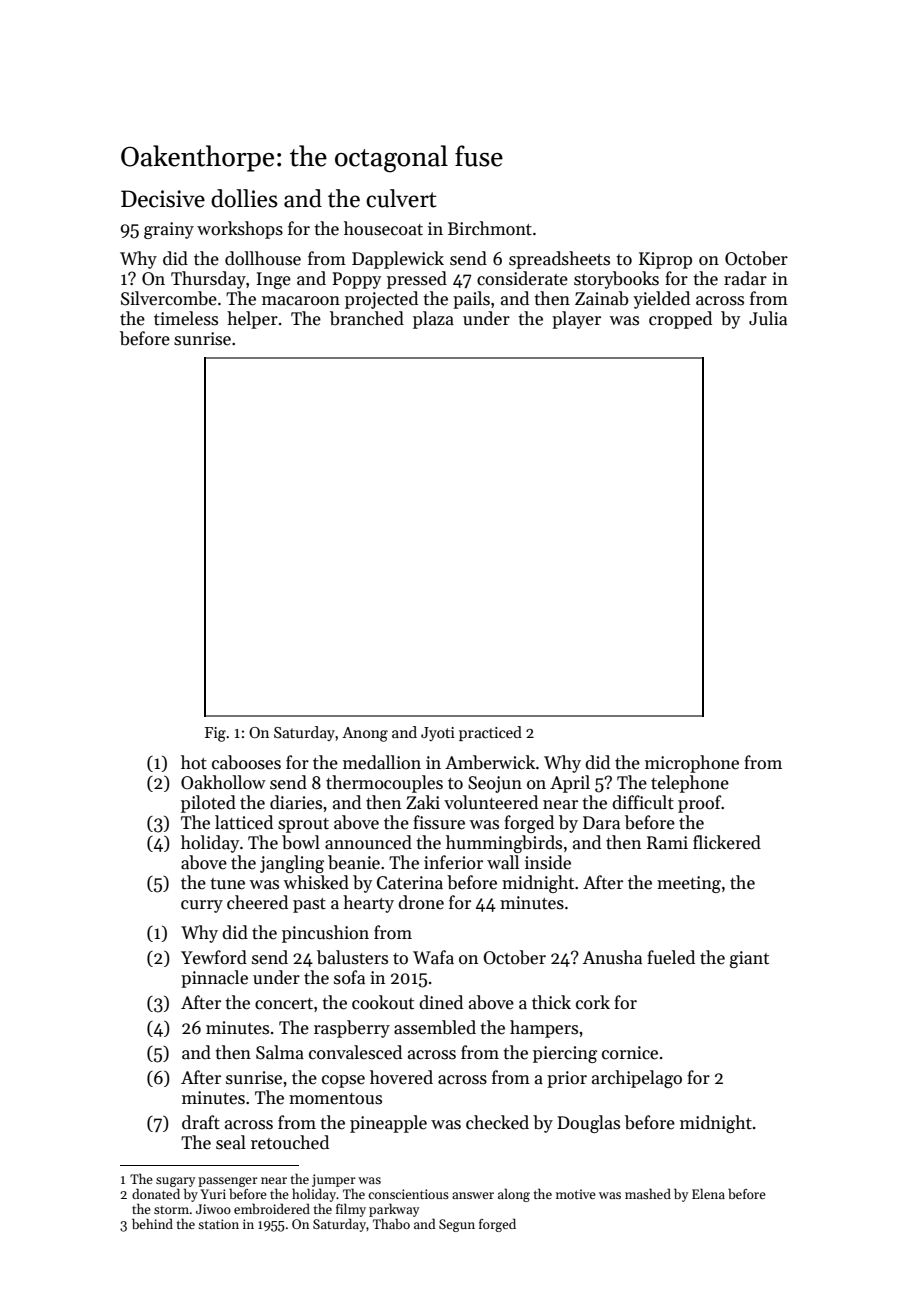  Describe the element at coordinates (438, 734) in the screenshot. I see `Jyoti` at that location.
